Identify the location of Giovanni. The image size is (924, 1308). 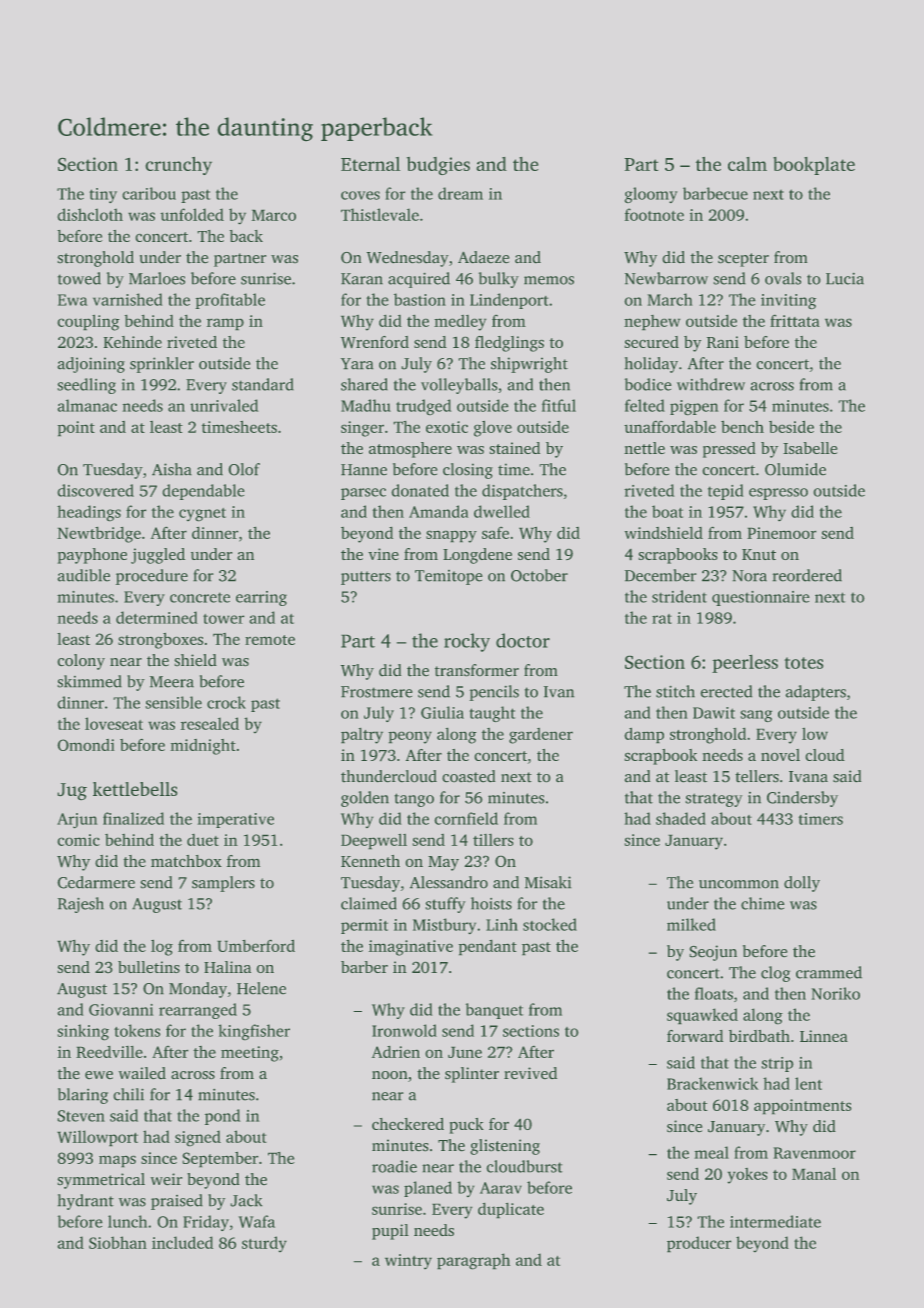
(121, 1010).
